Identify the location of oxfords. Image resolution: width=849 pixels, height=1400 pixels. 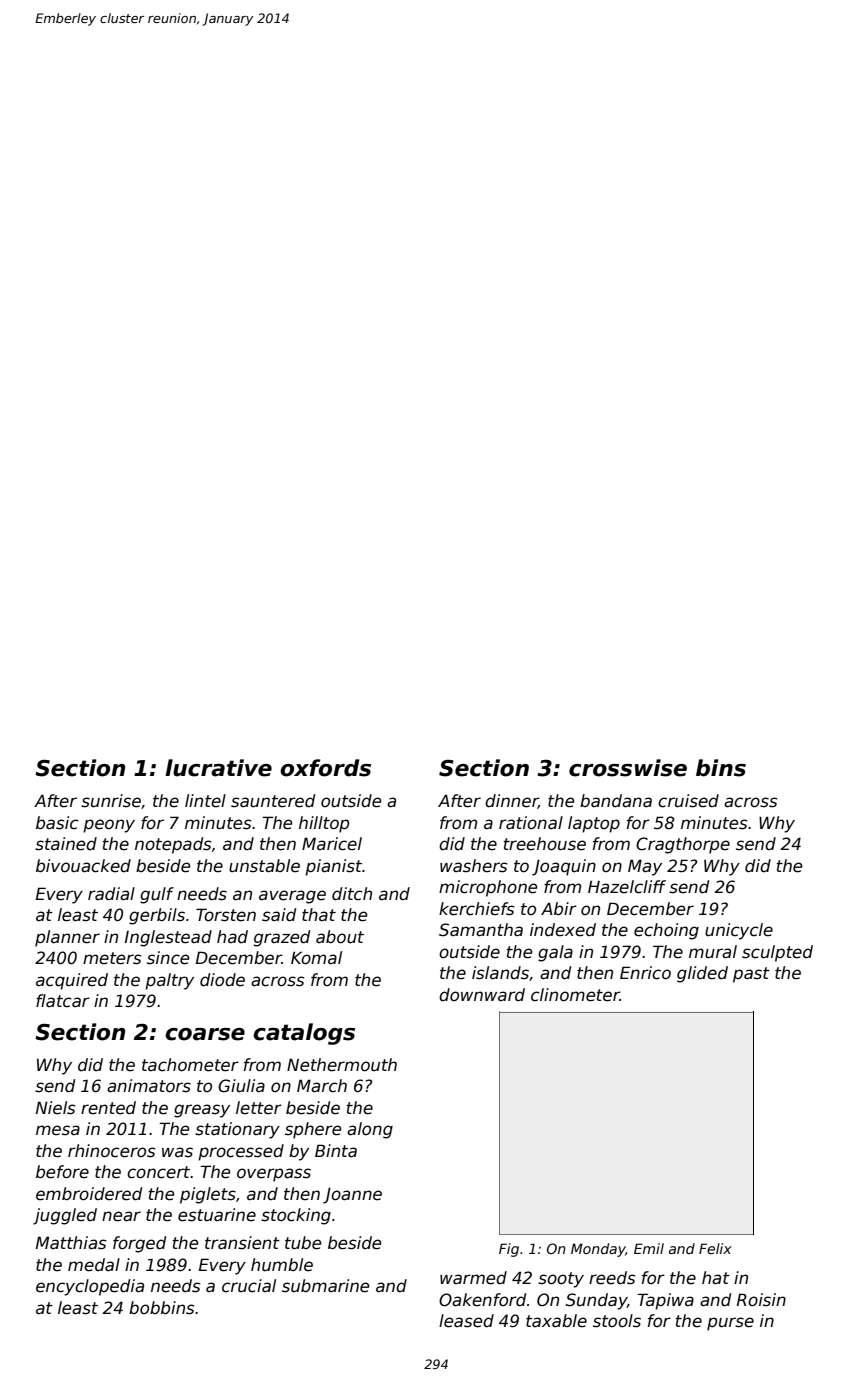
(325, 768).
